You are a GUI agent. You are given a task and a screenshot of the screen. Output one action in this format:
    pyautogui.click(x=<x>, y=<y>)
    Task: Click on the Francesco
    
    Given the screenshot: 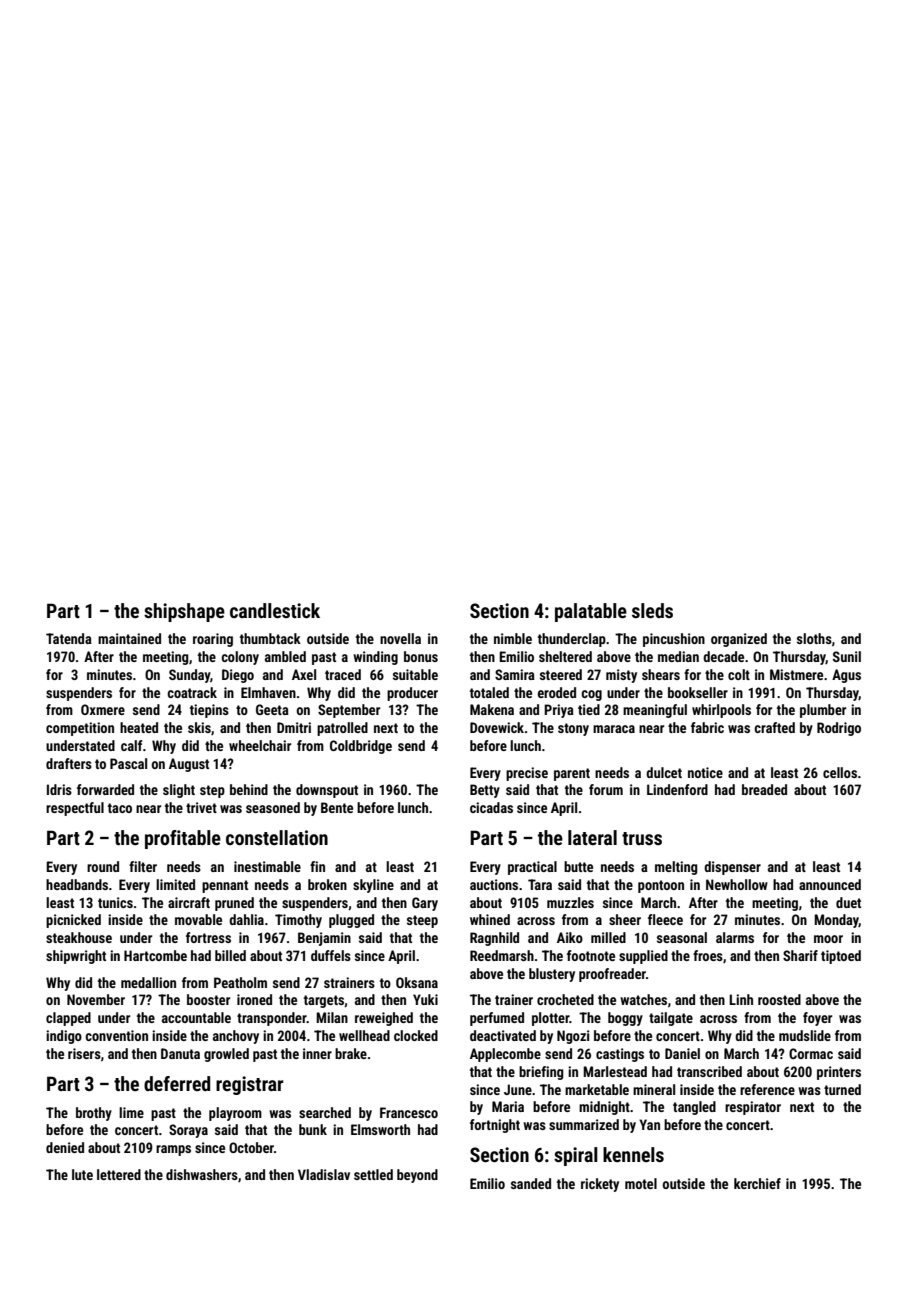 What is the action you would take?
    pyautogui.click(x=409, y=1112)
